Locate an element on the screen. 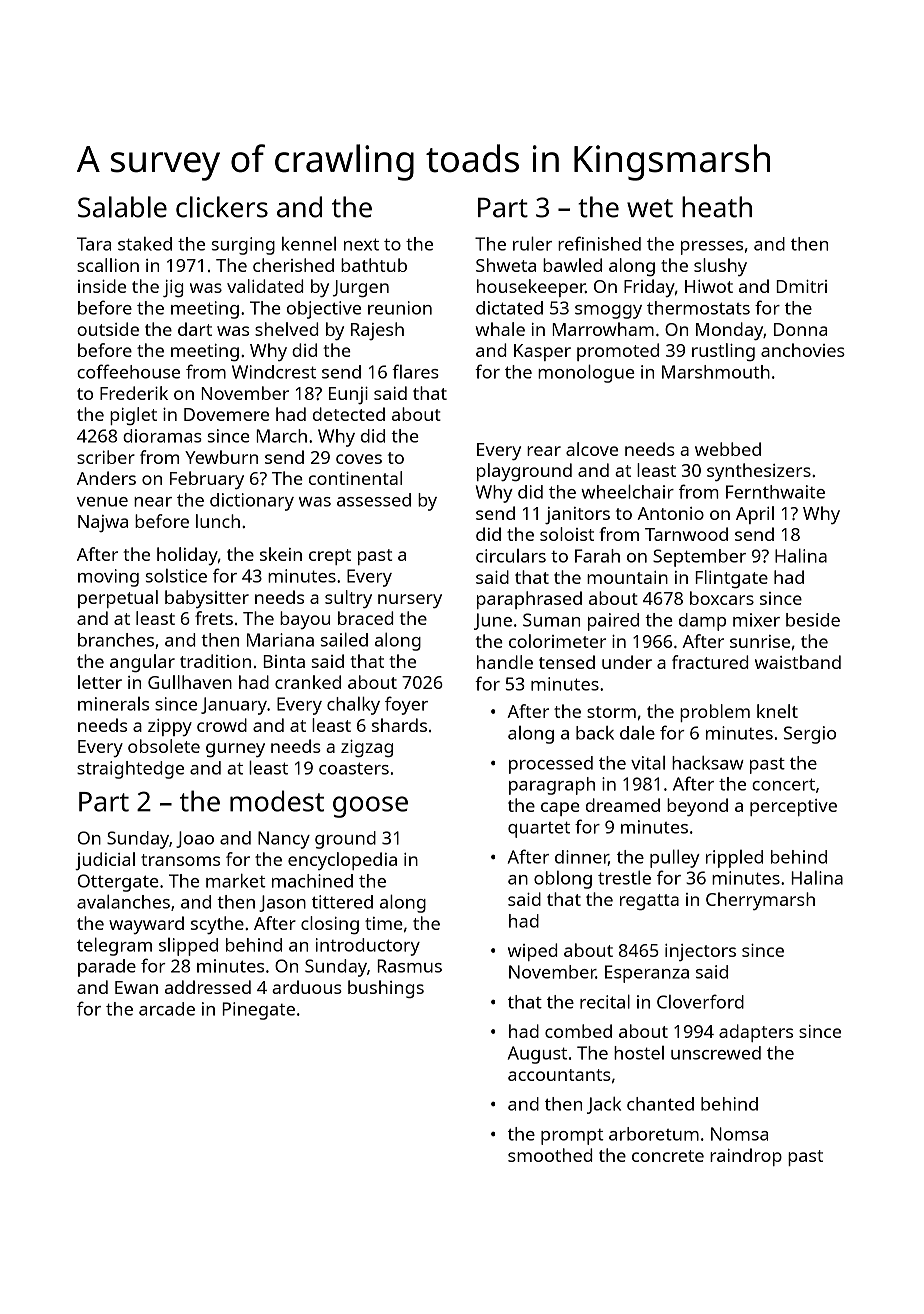 The image size is (924, 1314). regatta is located at coordinates (649, 902).
